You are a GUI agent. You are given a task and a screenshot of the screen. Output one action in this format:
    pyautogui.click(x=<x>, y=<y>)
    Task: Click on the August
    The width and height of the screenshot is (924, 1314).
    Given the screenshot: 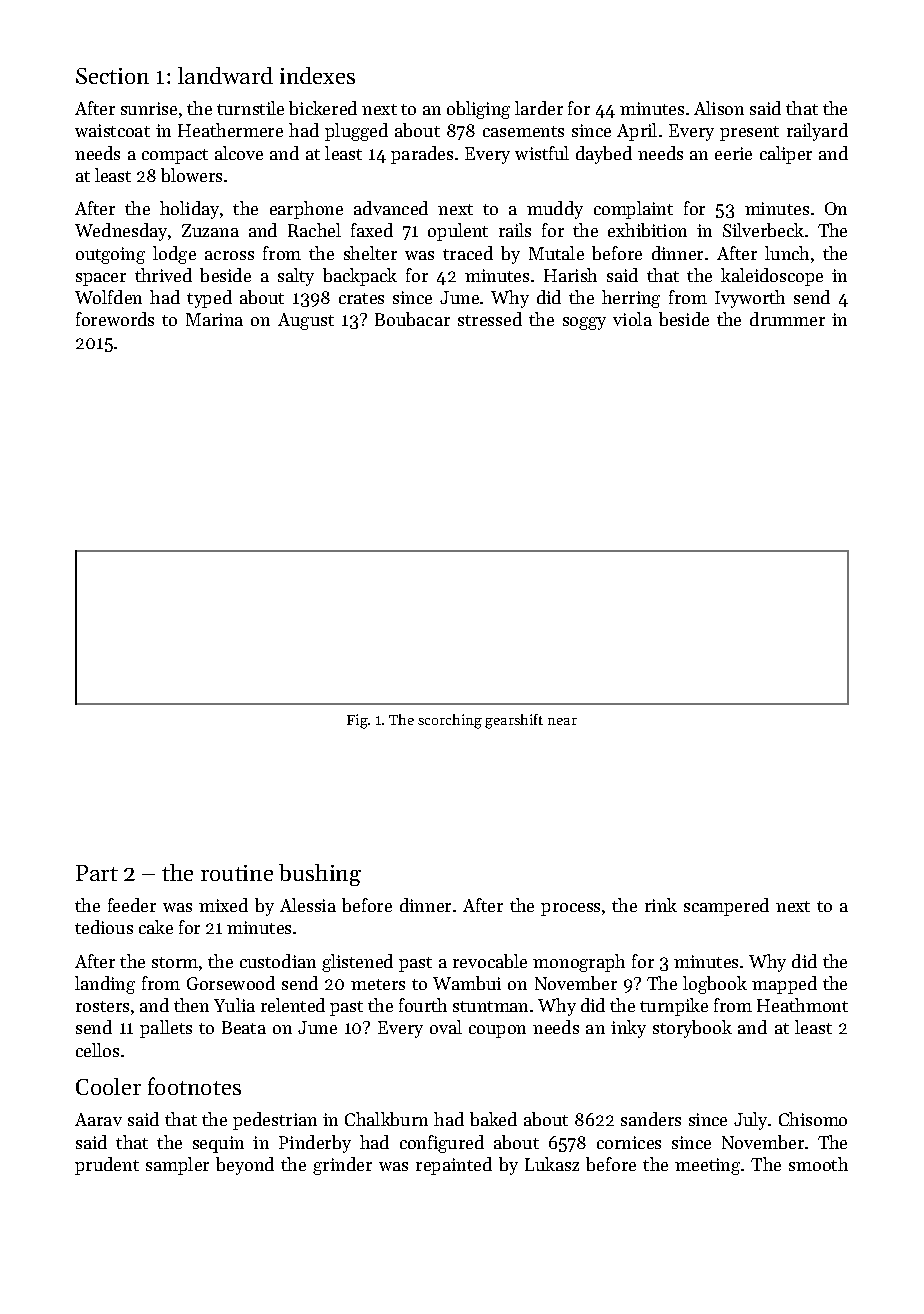 What is the action you would take?
    pyautogui.click(x=306, y=321)
